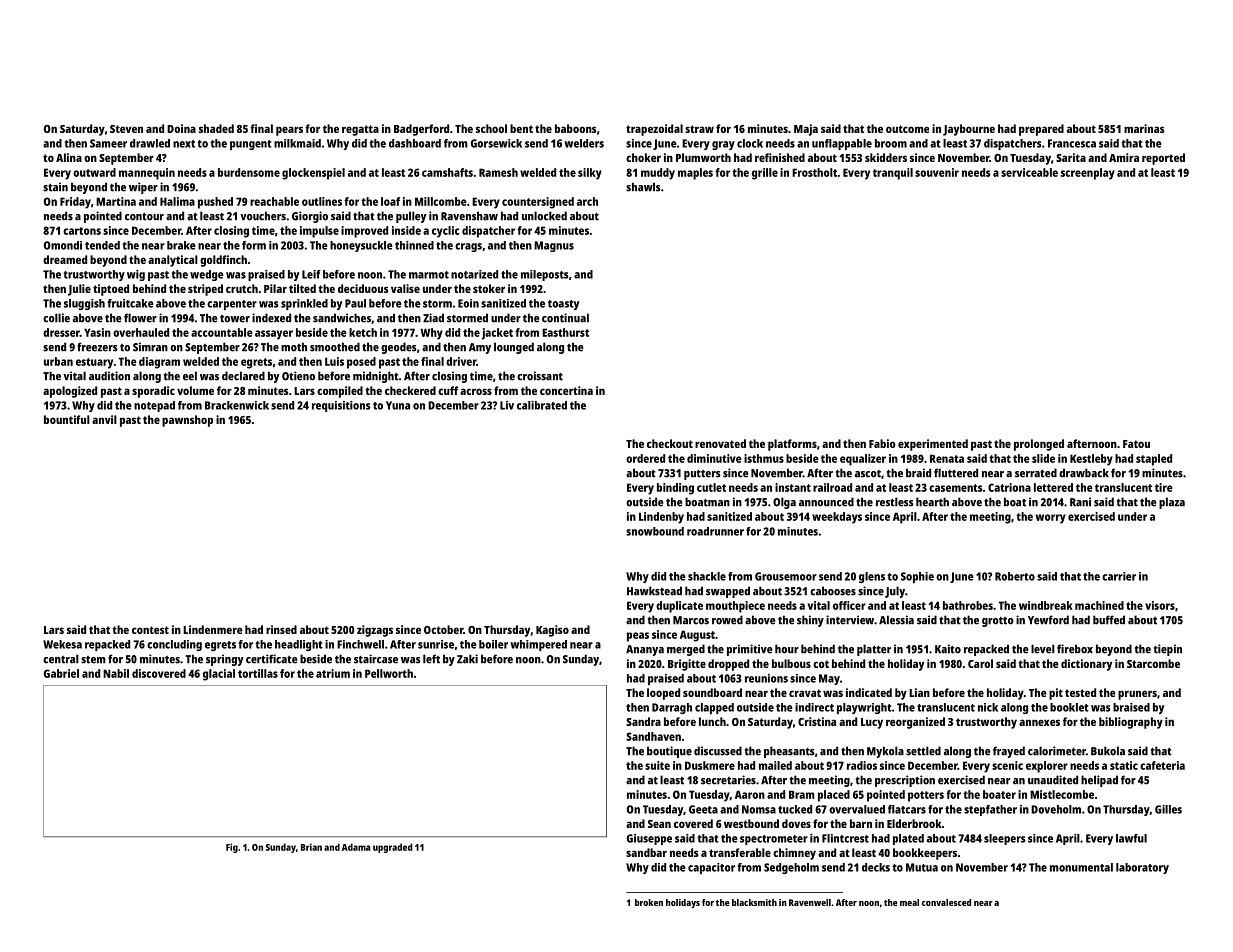  What do you see at coordinates (754, 902) in the screenshot?
I see `blacksmith` at bounding box center [754, 902].
